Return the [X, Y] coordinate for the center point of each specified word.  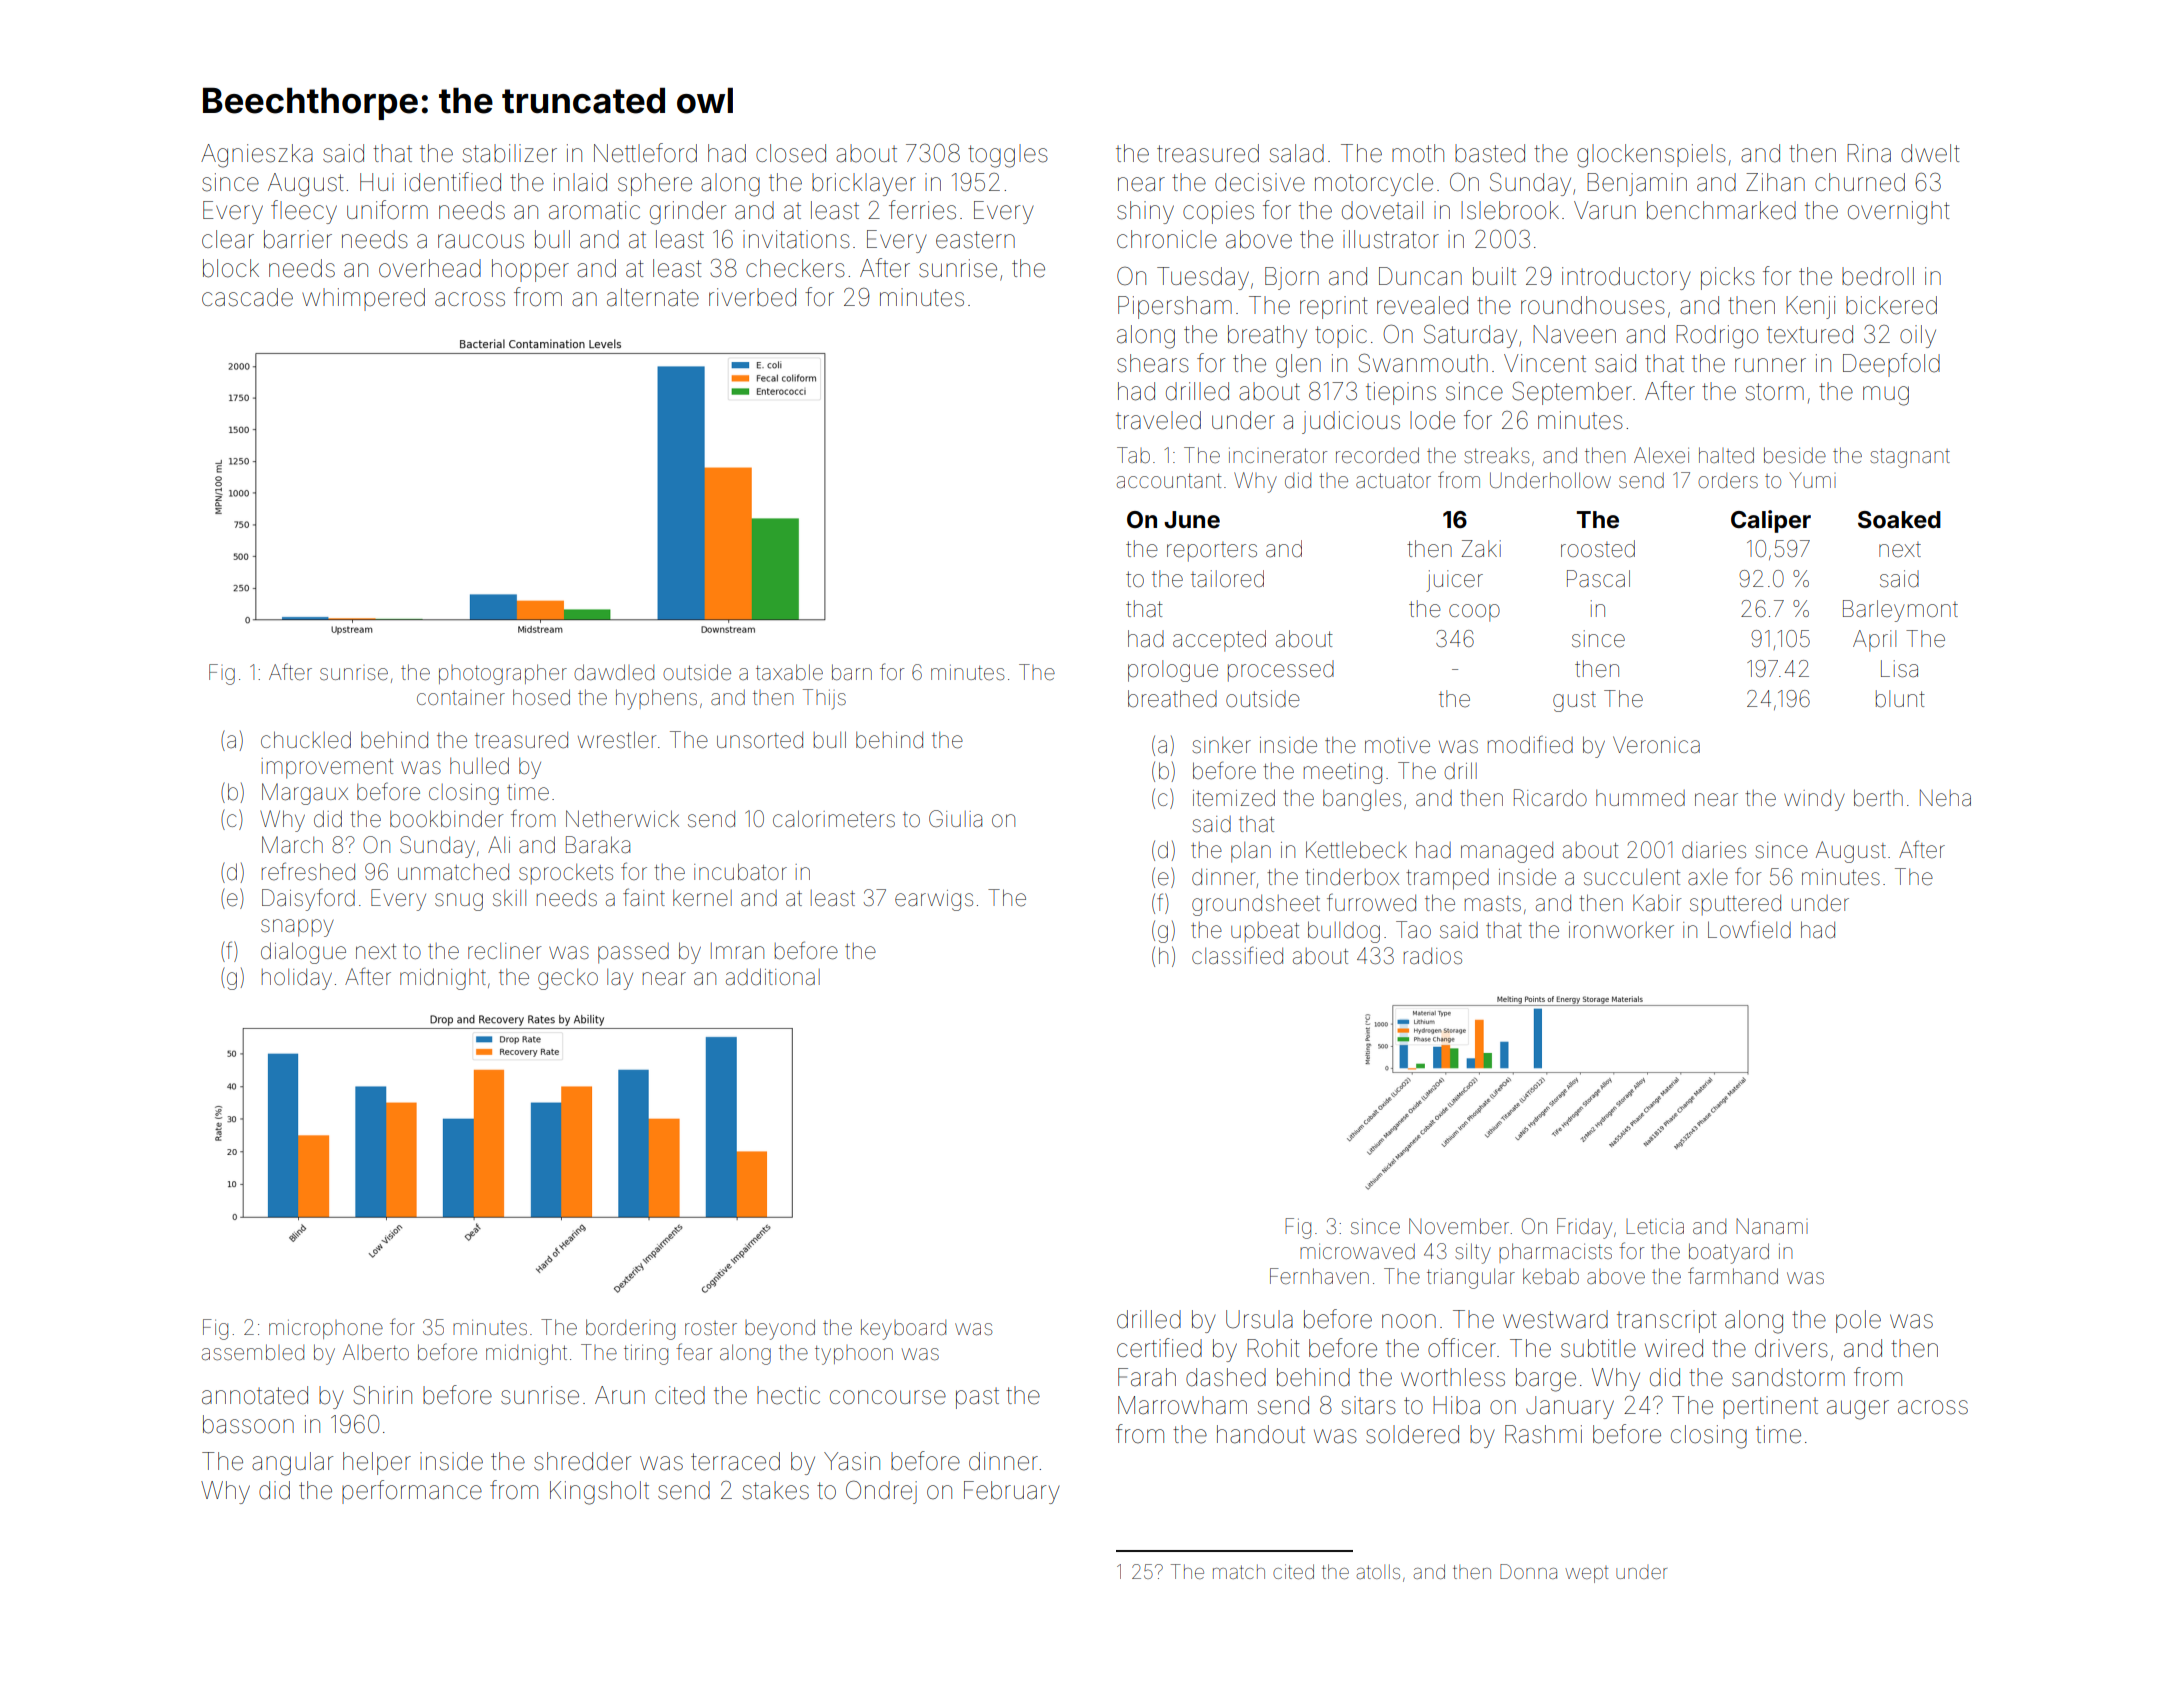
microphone [326, 1329]
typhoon [854, 1355]
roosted [1598, 549]
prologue [1173, 671]
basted [1490, 153]
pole [1858, 1321]
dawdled [614, 672]
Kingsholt [599, 1493]
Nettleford [645, 153]
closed [791, 153]
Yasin [852, 1461]
